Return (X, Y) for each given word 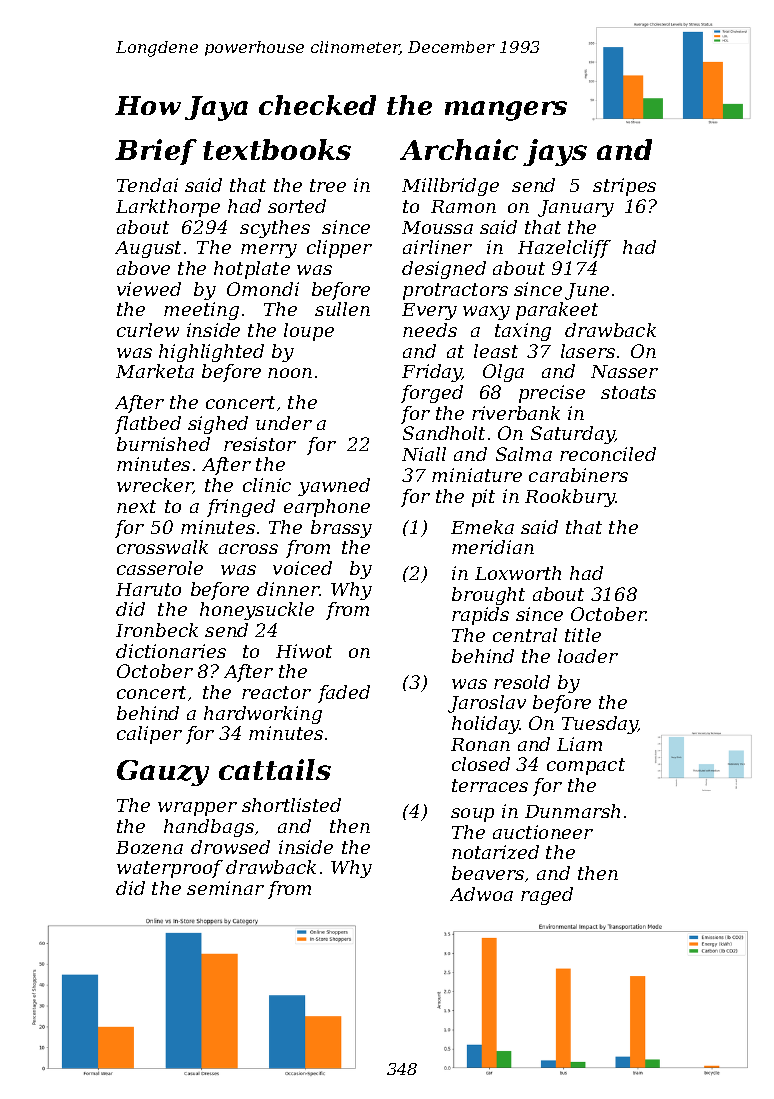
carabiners (578, 475)
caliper (149, 735)
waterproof (170, 869)
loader (588, 656)
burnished (163, 444)
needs (430, 330)
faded (344, 694)
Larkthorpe (168, 208)
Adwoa (481, 894)
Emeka (482, 527)
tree (328, 185)
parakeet (557, 311)
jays (555, 152)
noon (290, 373)
